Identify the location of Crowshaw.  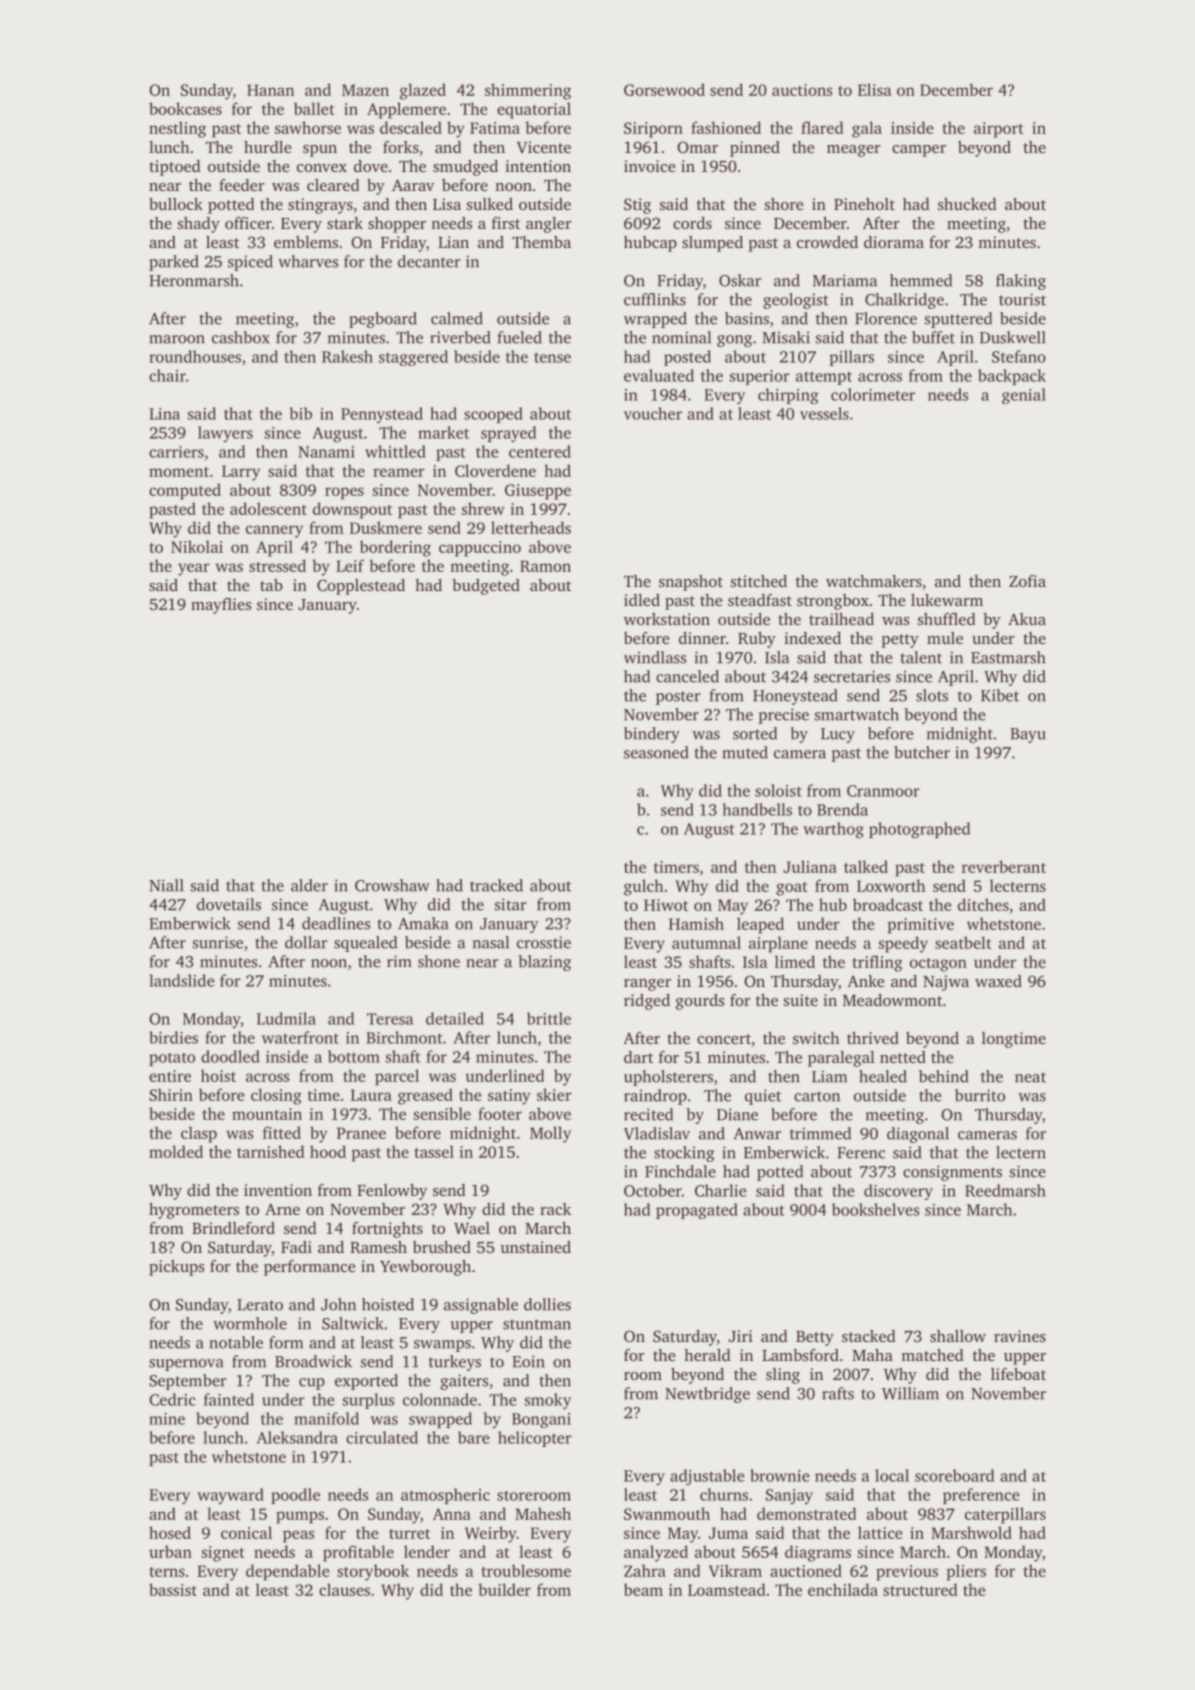
(392, 885).
